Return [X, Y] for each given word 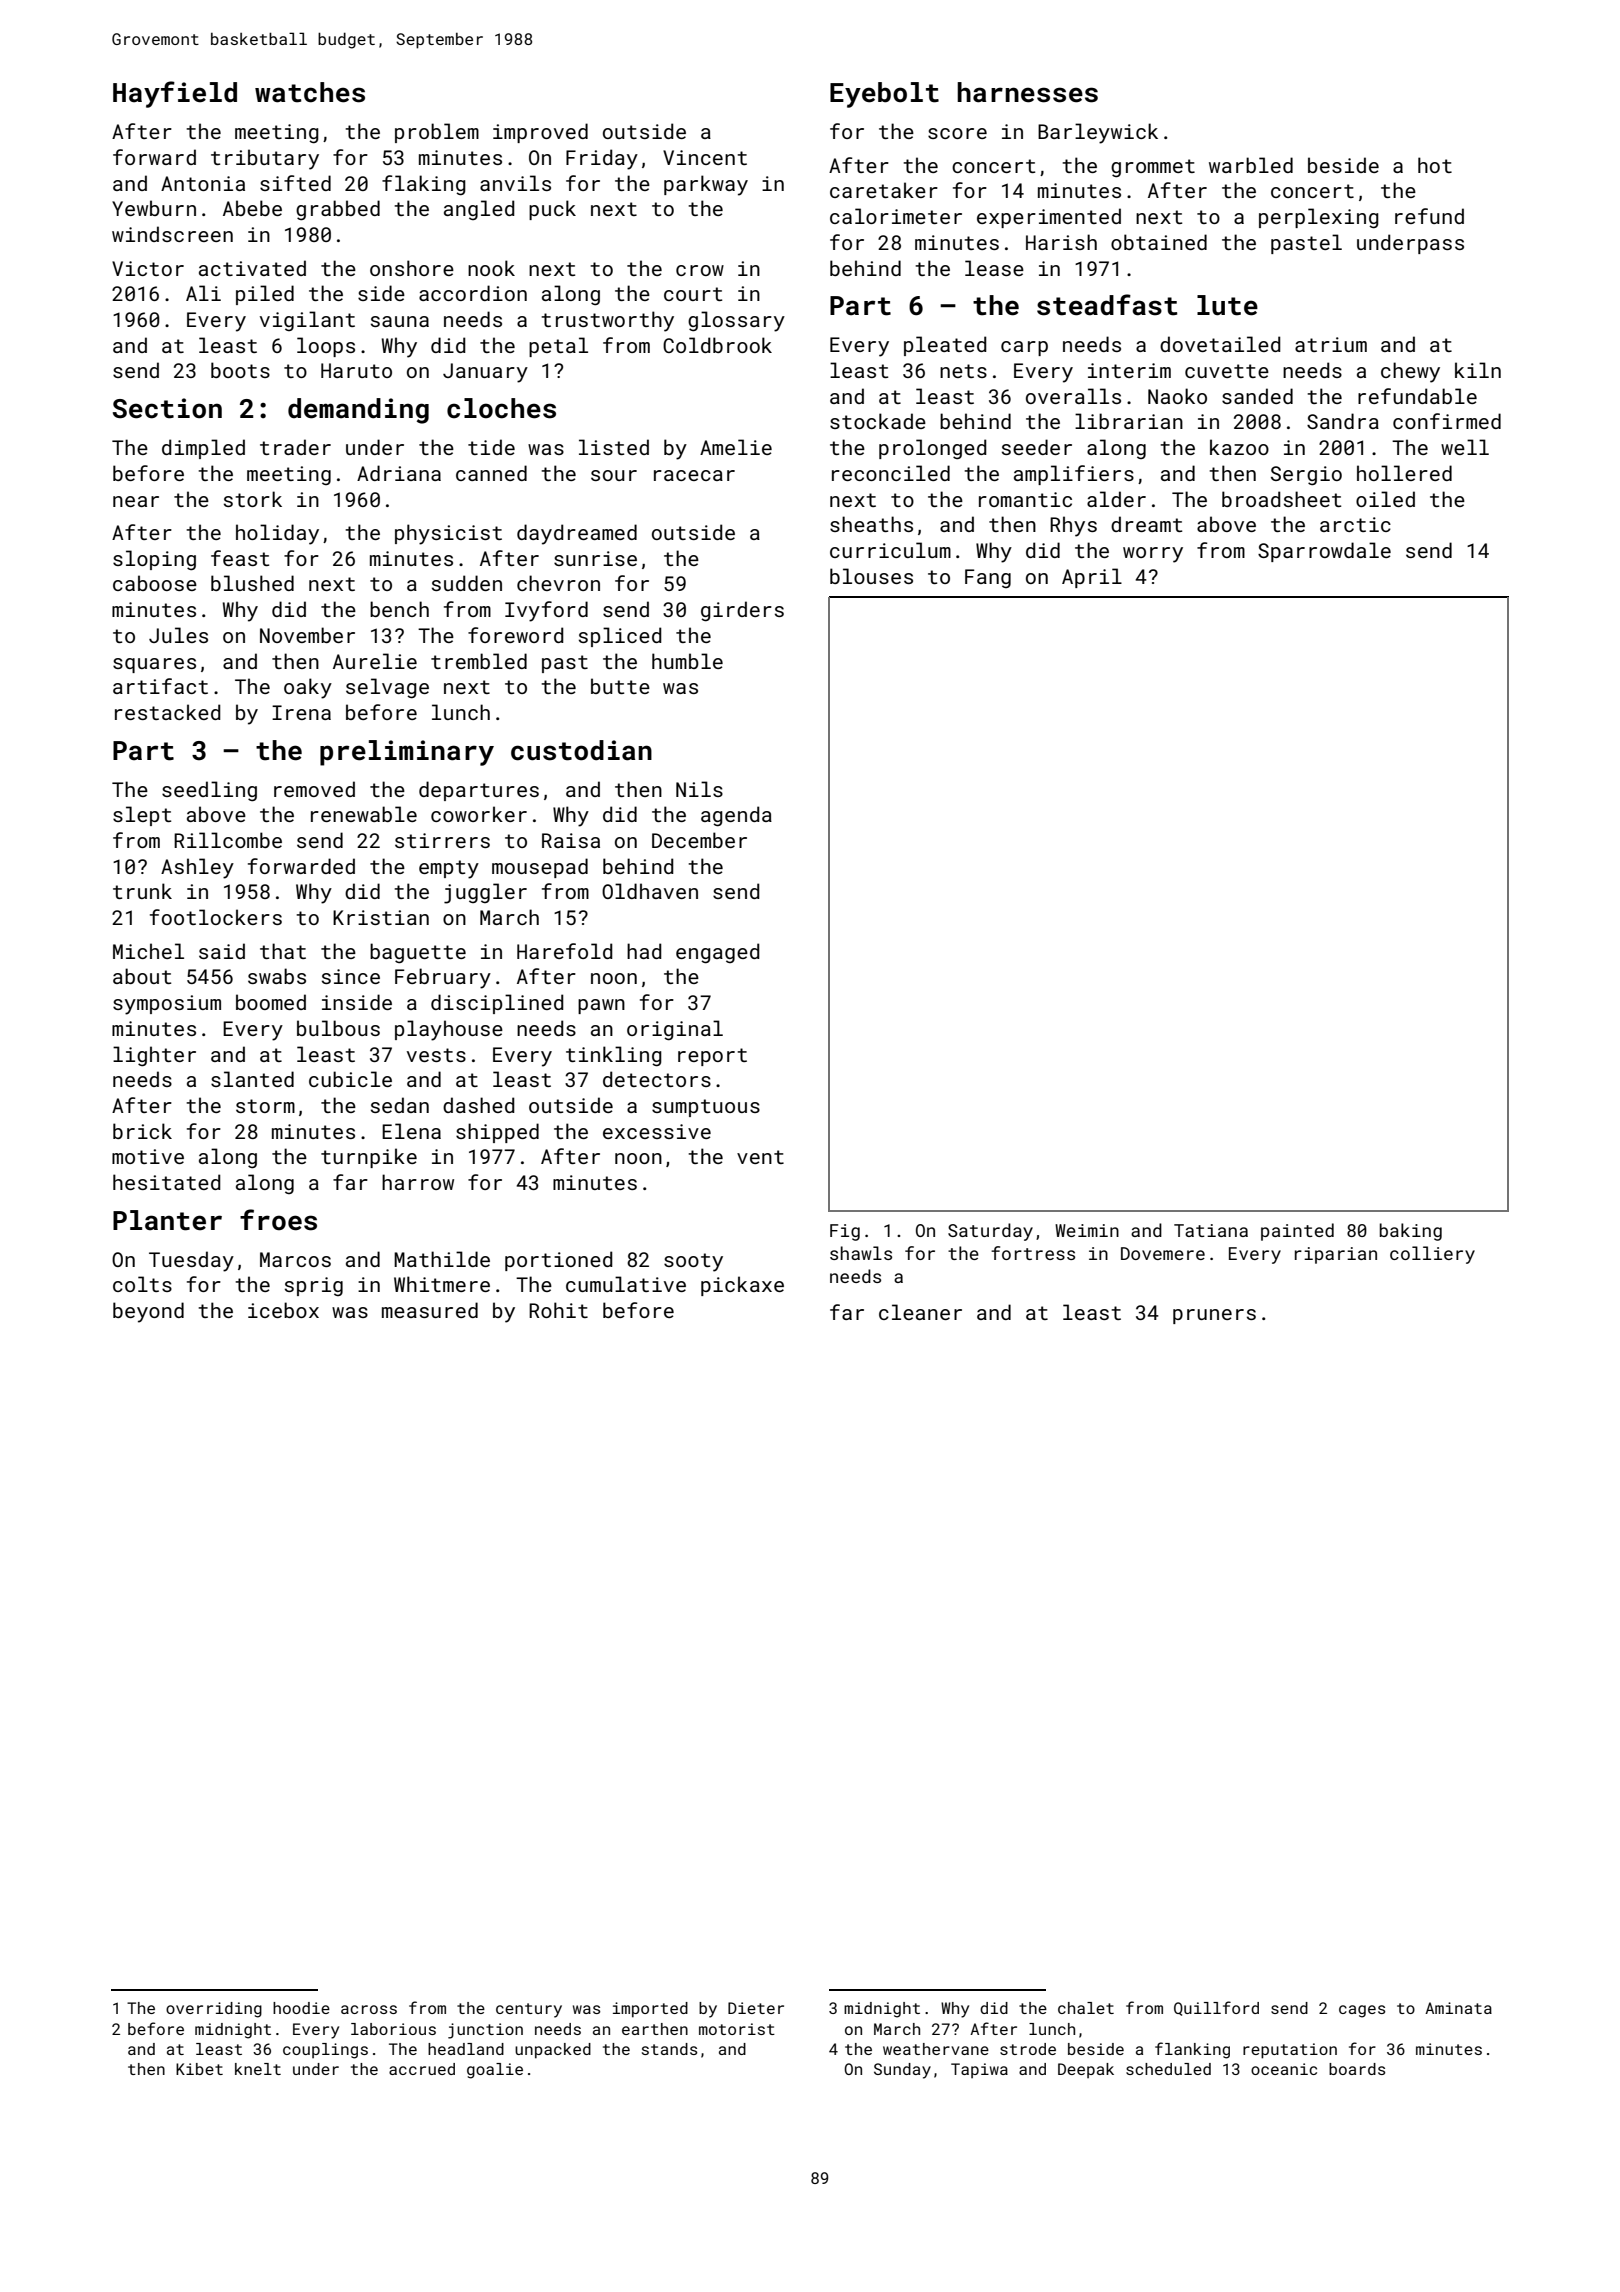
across [369, 2009]
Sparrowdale [1324, 552]
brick [142, 1131]
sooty [693, 1262]
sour [614, 475]
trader [295, 447]
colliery [1432, 1255]
